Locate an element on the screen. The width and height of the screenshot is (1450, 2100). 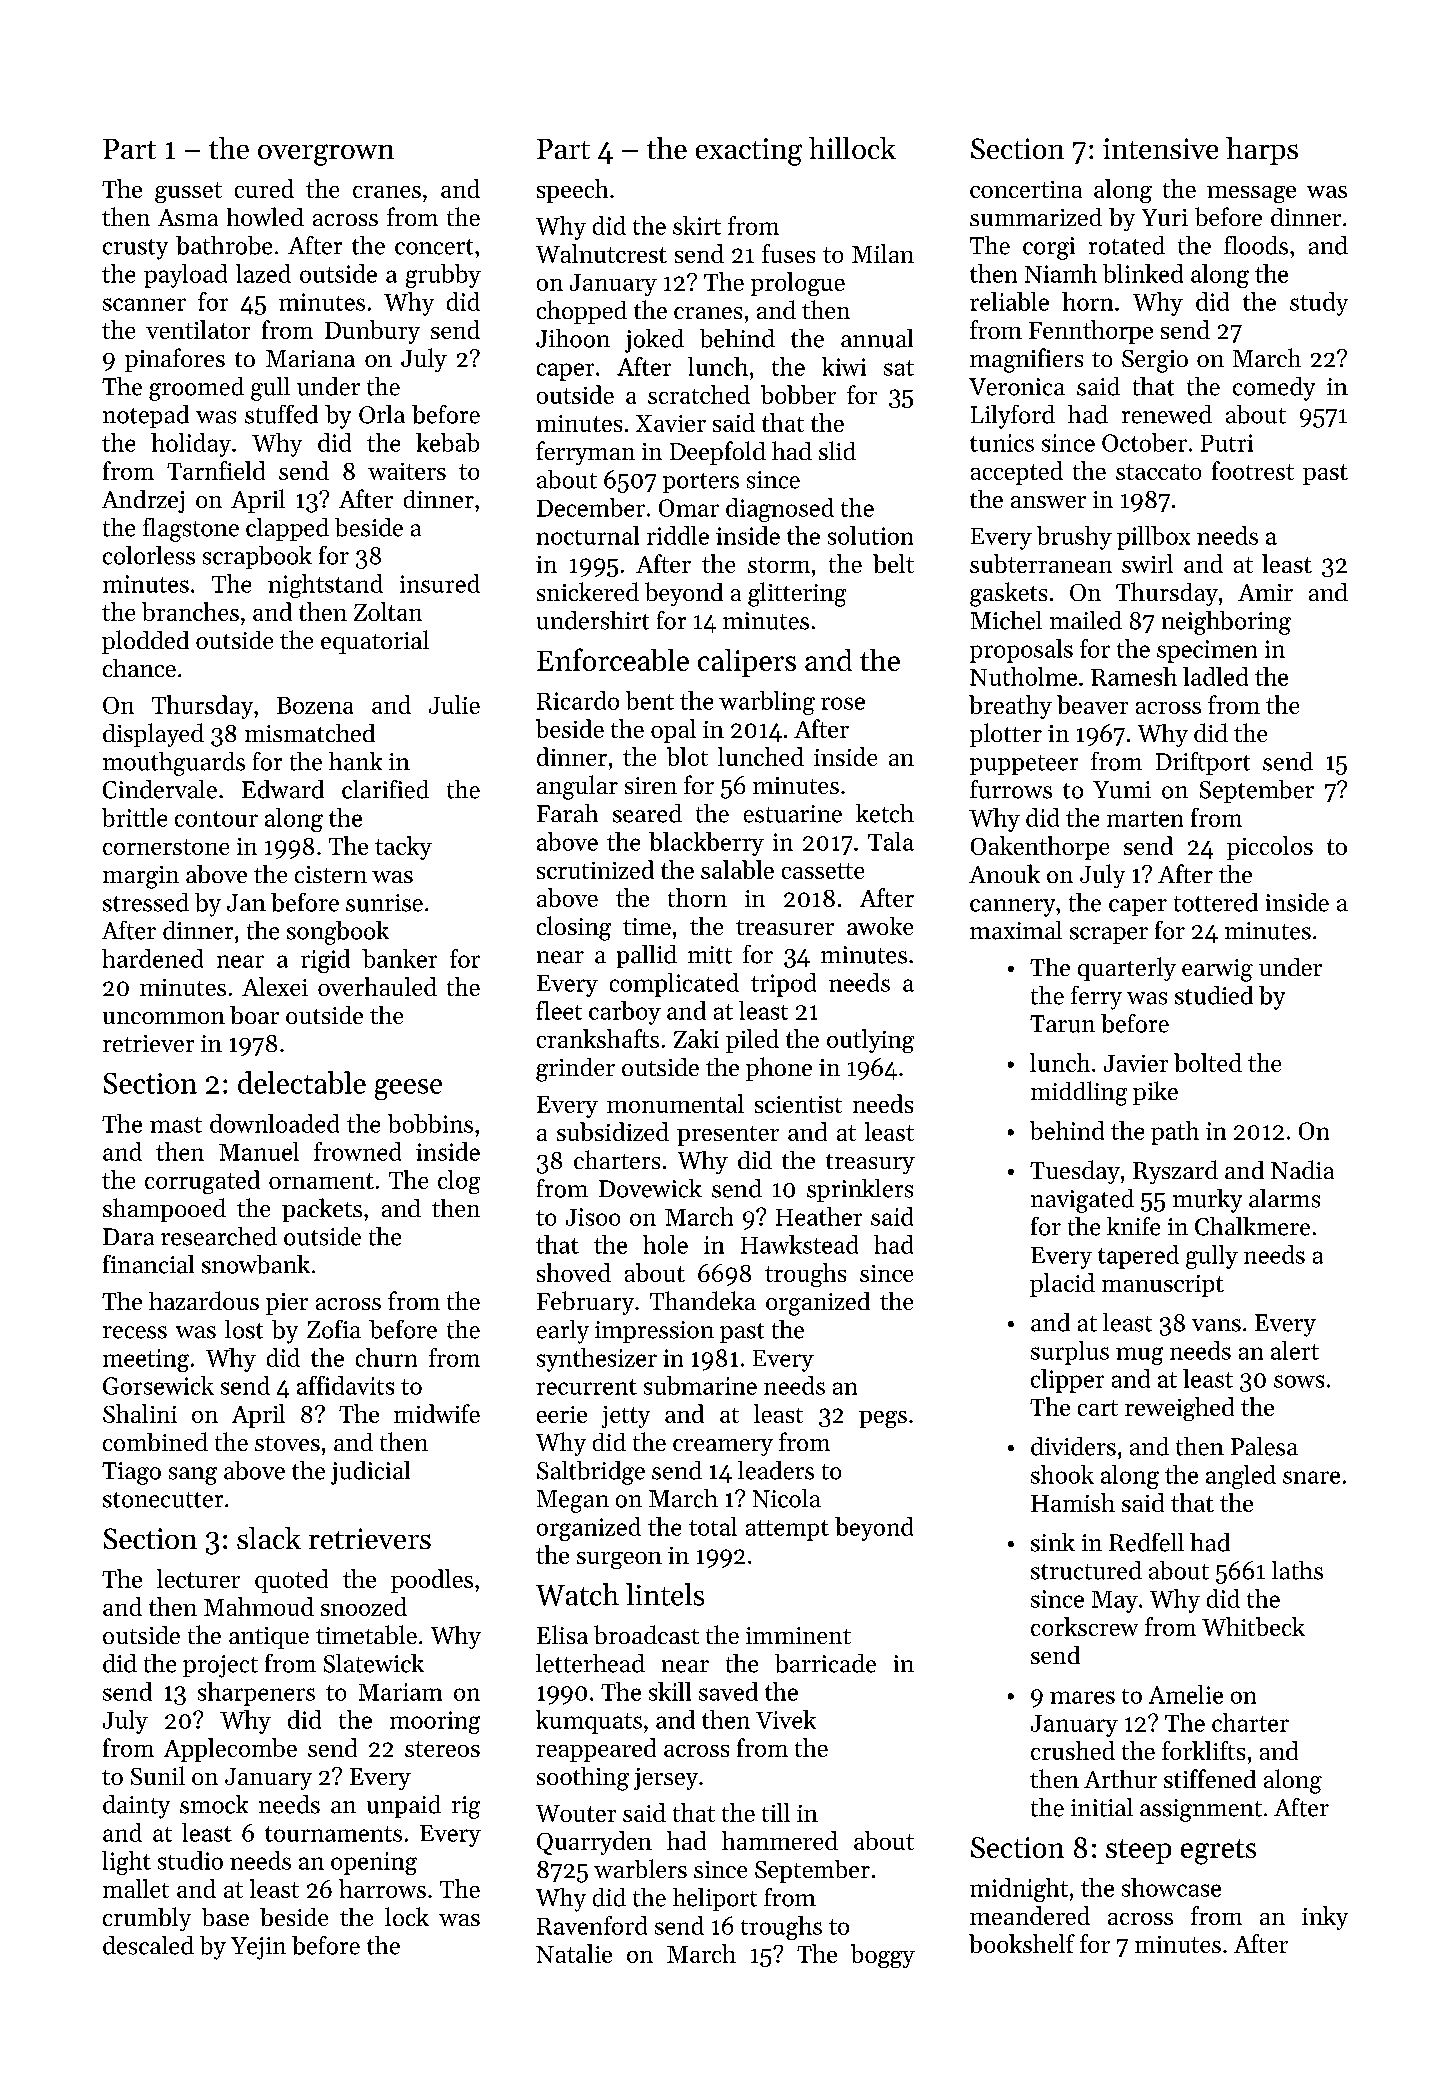
Redfell is located at coordinates (1146, 1542).
